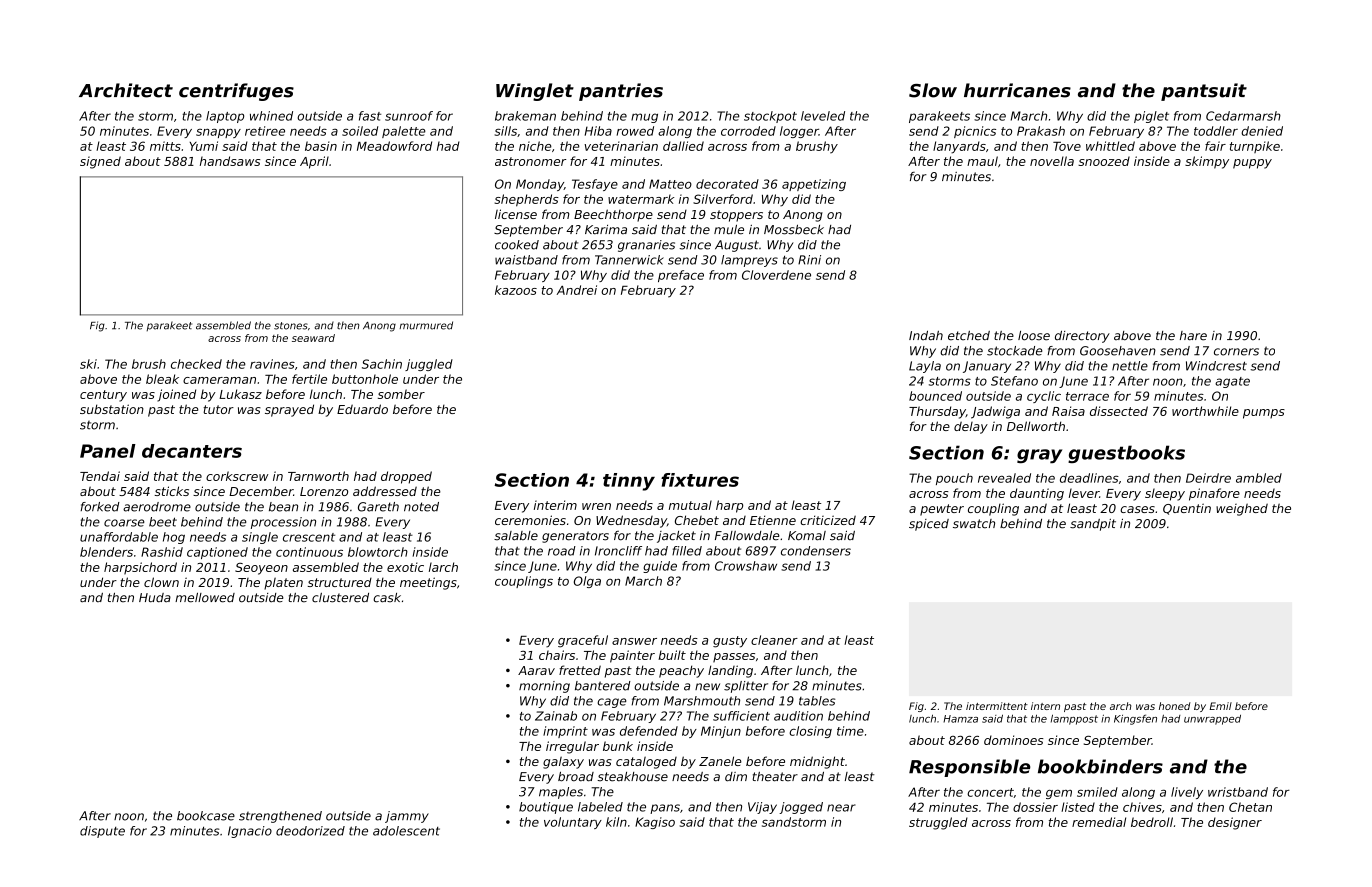 This screenshot has width=1372, height=887. What do you see at coordinates (1264, 414) in the screenshot?
I see `pumps` at bounding box center [1264, 414].
